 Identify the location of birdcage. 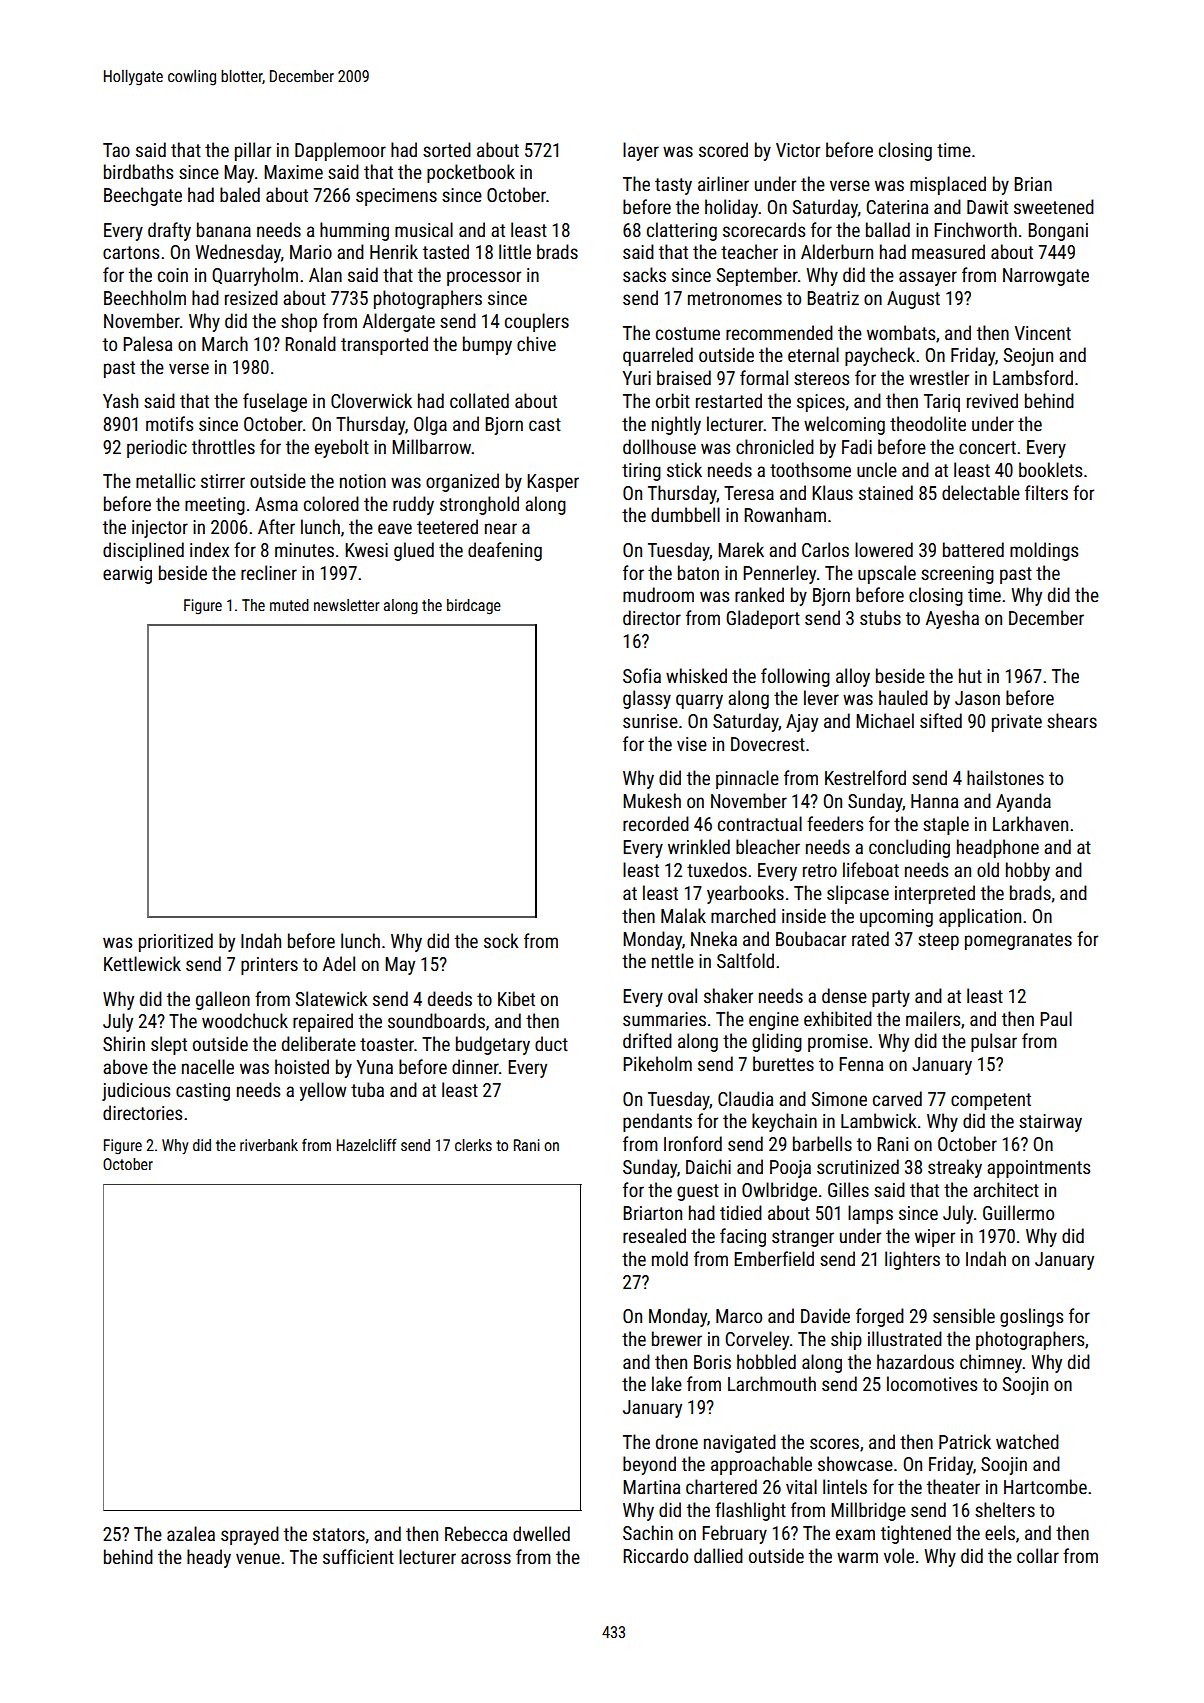
(474, 607).
